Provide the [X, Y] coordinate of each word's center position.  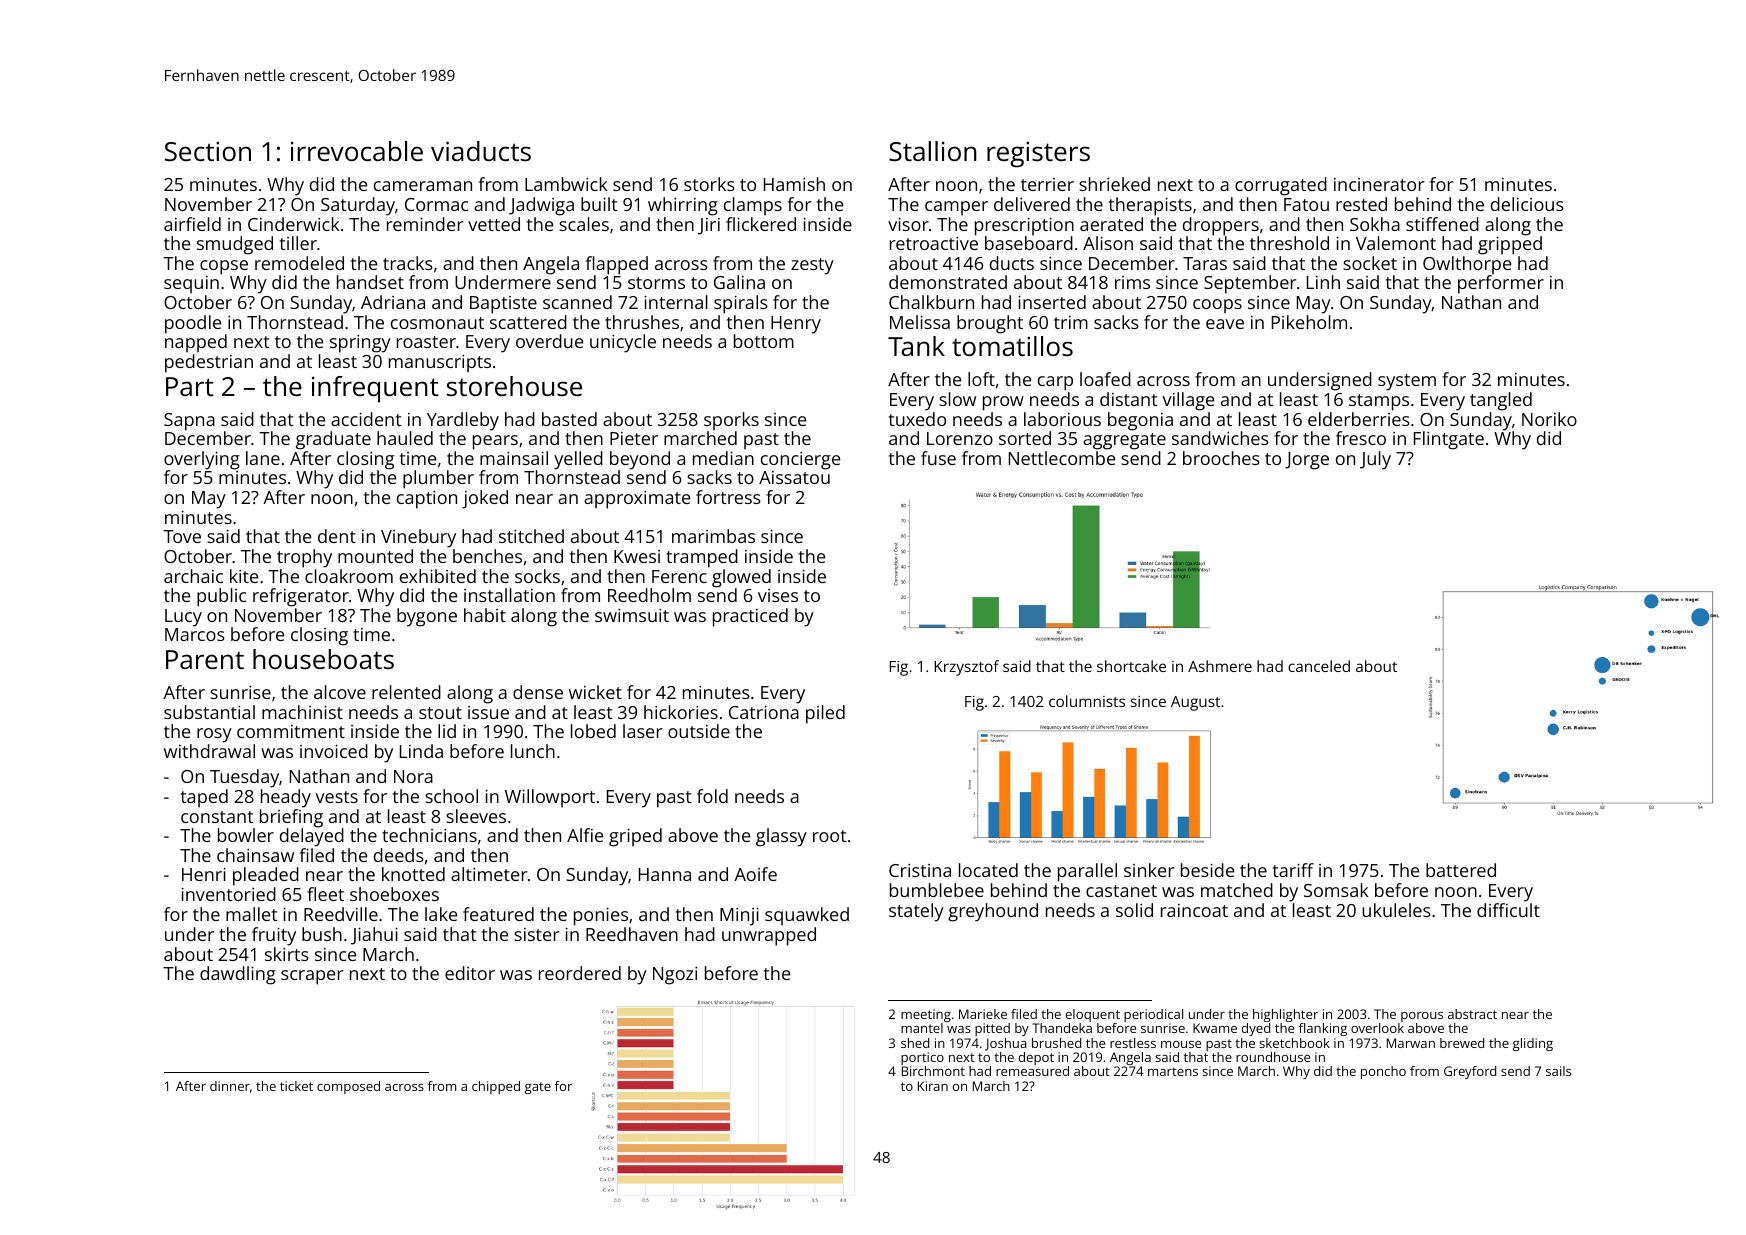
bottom [764, 341]
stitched [531, 536]
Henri [204, 874]
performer [1501, 284]
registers [1038, 154]
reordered [580, 973]
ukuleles [1396, 910]
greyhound [993, 912]
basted [569, 419]
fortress [728, 497]
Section [208, 151]
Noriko [1549, 419]
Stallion [933, 151]
